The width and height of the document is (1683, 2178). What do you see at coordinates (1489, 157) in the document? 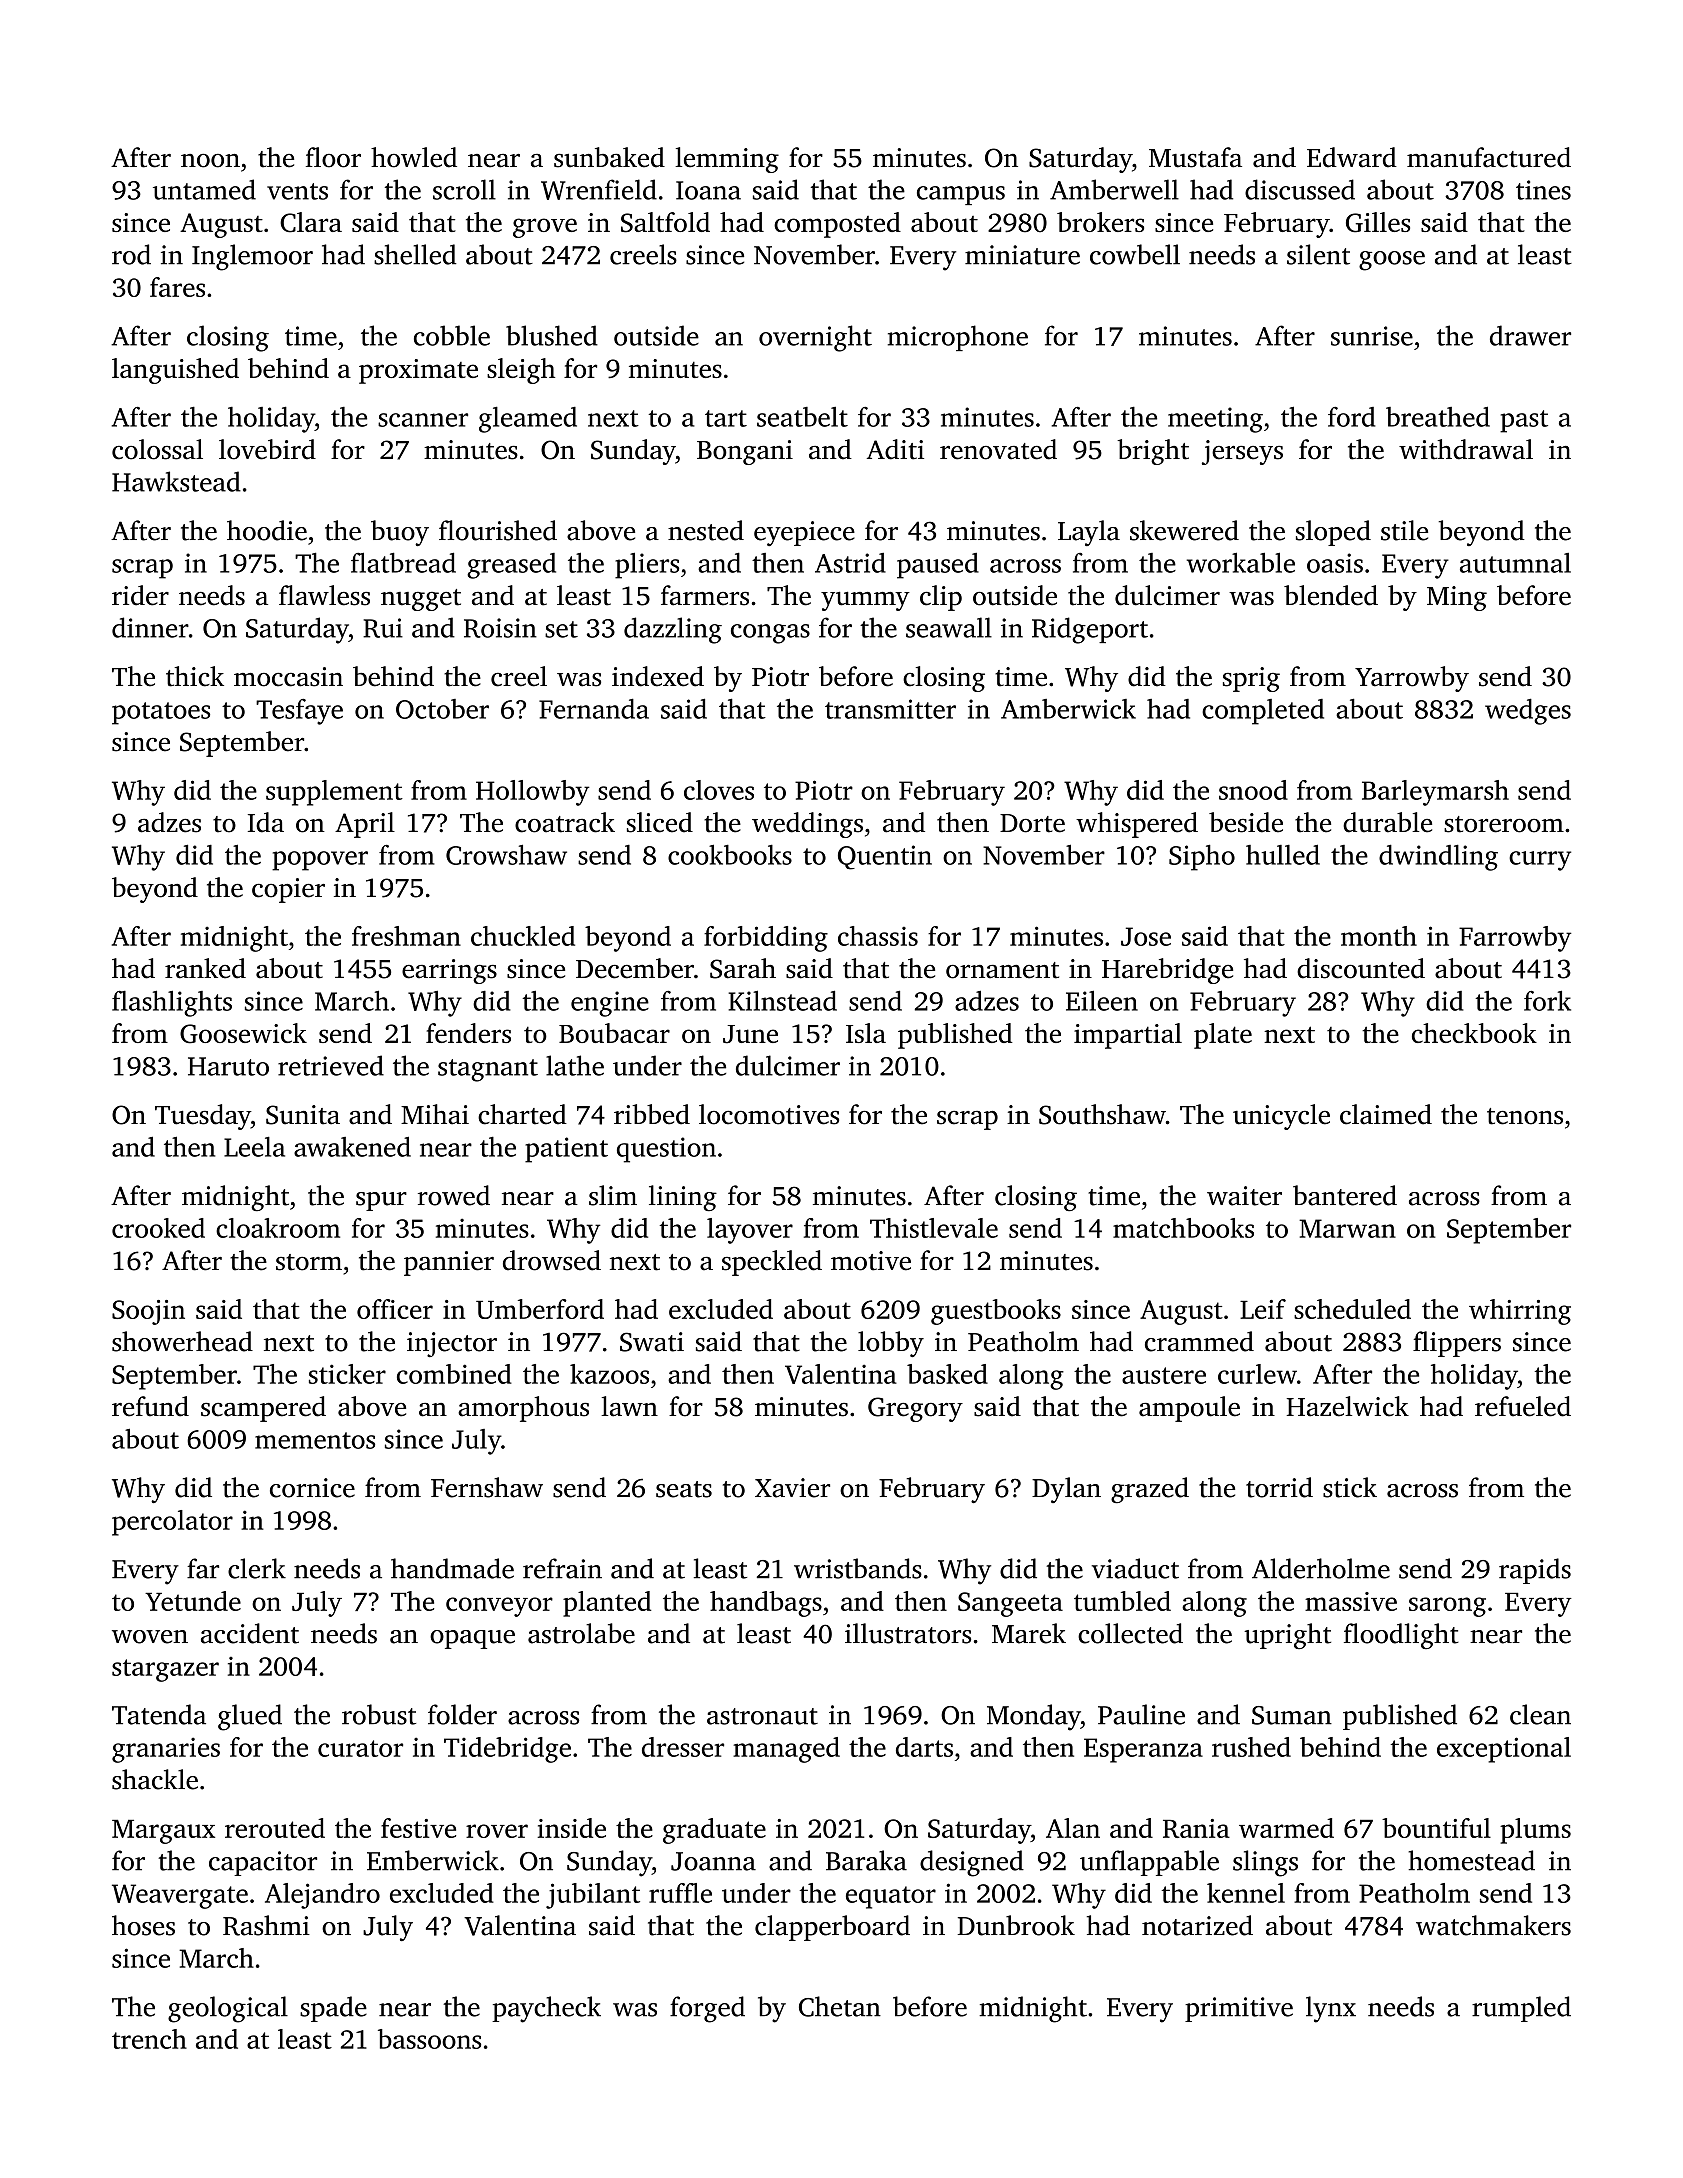
I see `manufactured` at bounding box center [1489, 157].
